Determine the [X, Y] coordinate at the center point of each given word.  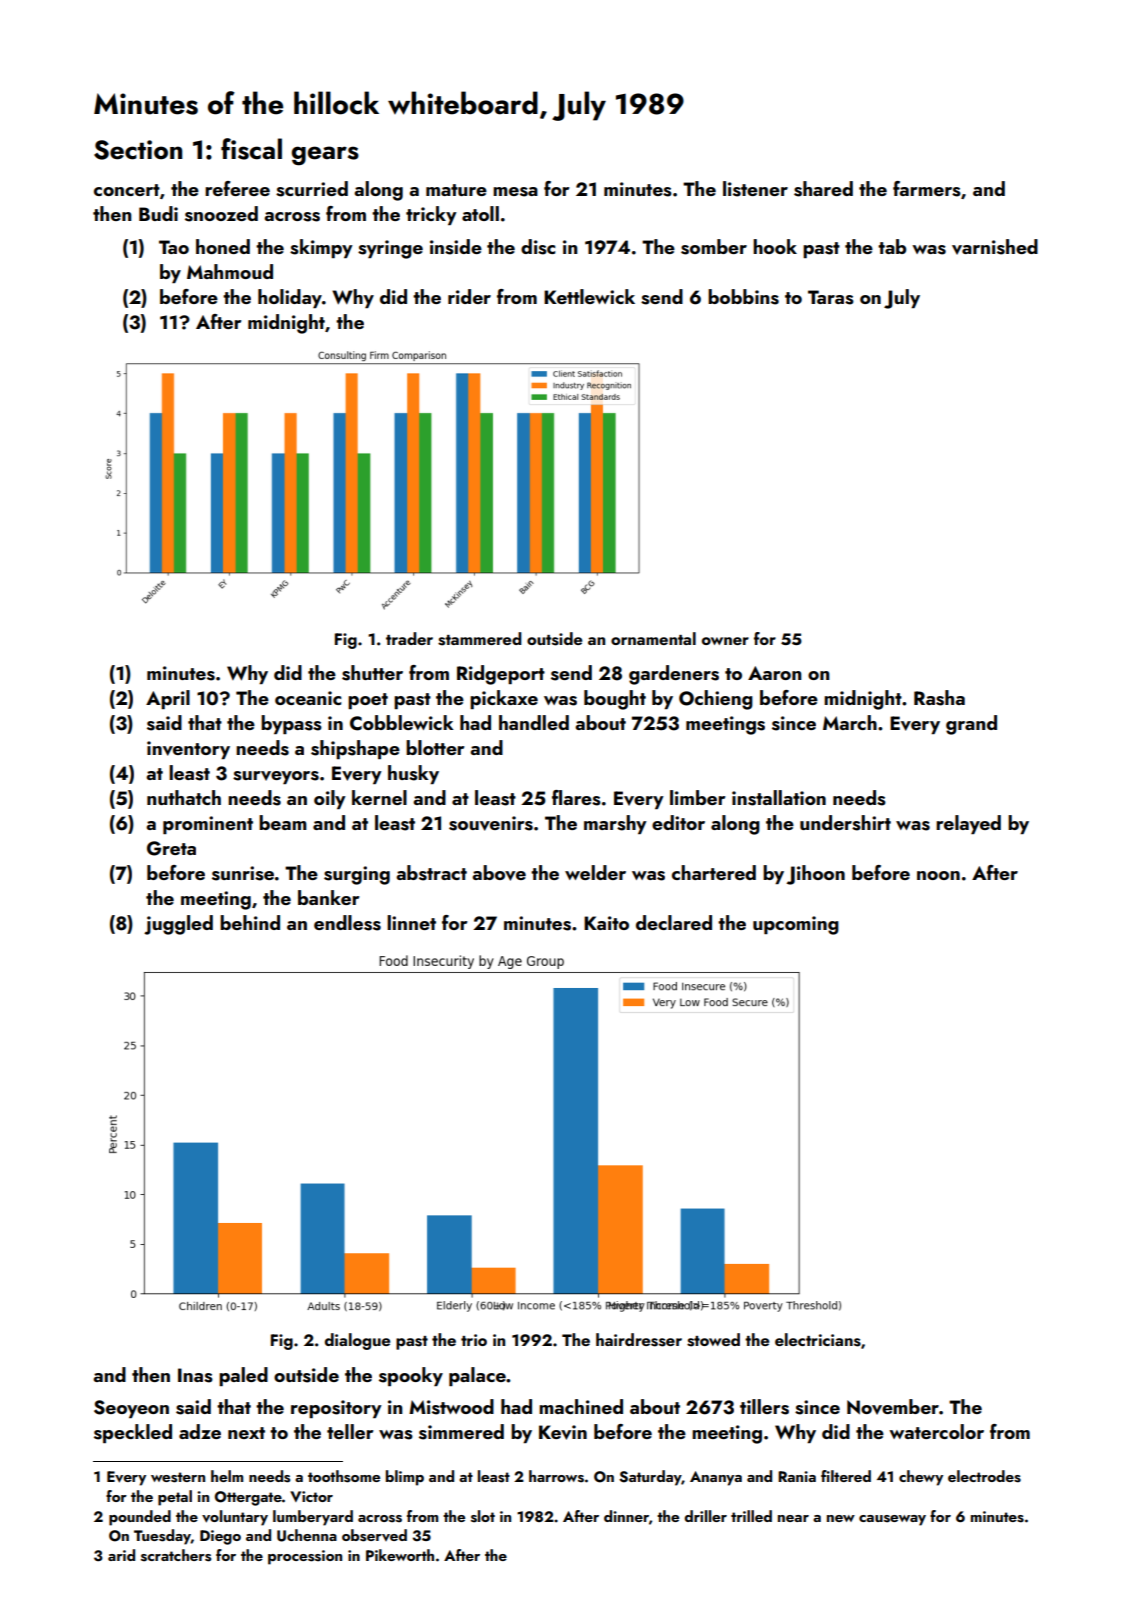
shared [823, 189]
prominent [208, 825]
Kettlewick [589, 296]
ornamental [653, 638]
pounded [140, 1518]
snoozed [221, 214]
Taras [831, 297]
